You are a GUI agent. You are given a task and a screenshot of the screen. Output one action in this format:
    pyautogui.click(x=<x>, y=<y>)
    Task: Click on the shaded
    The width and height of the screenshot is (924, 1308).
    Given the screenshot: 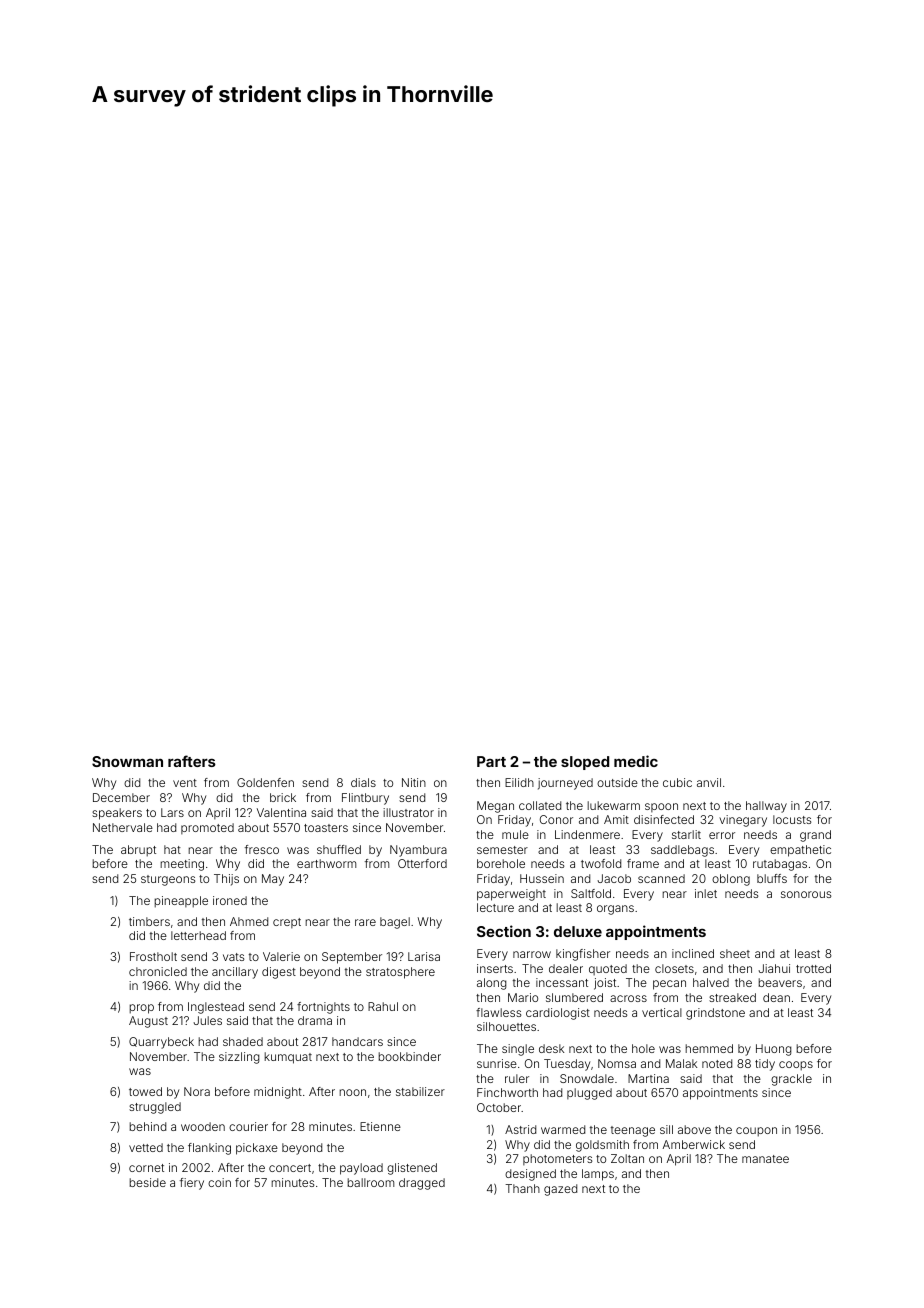 What is the action you would take?
    pyautogui.click(x=243, y=1041)
